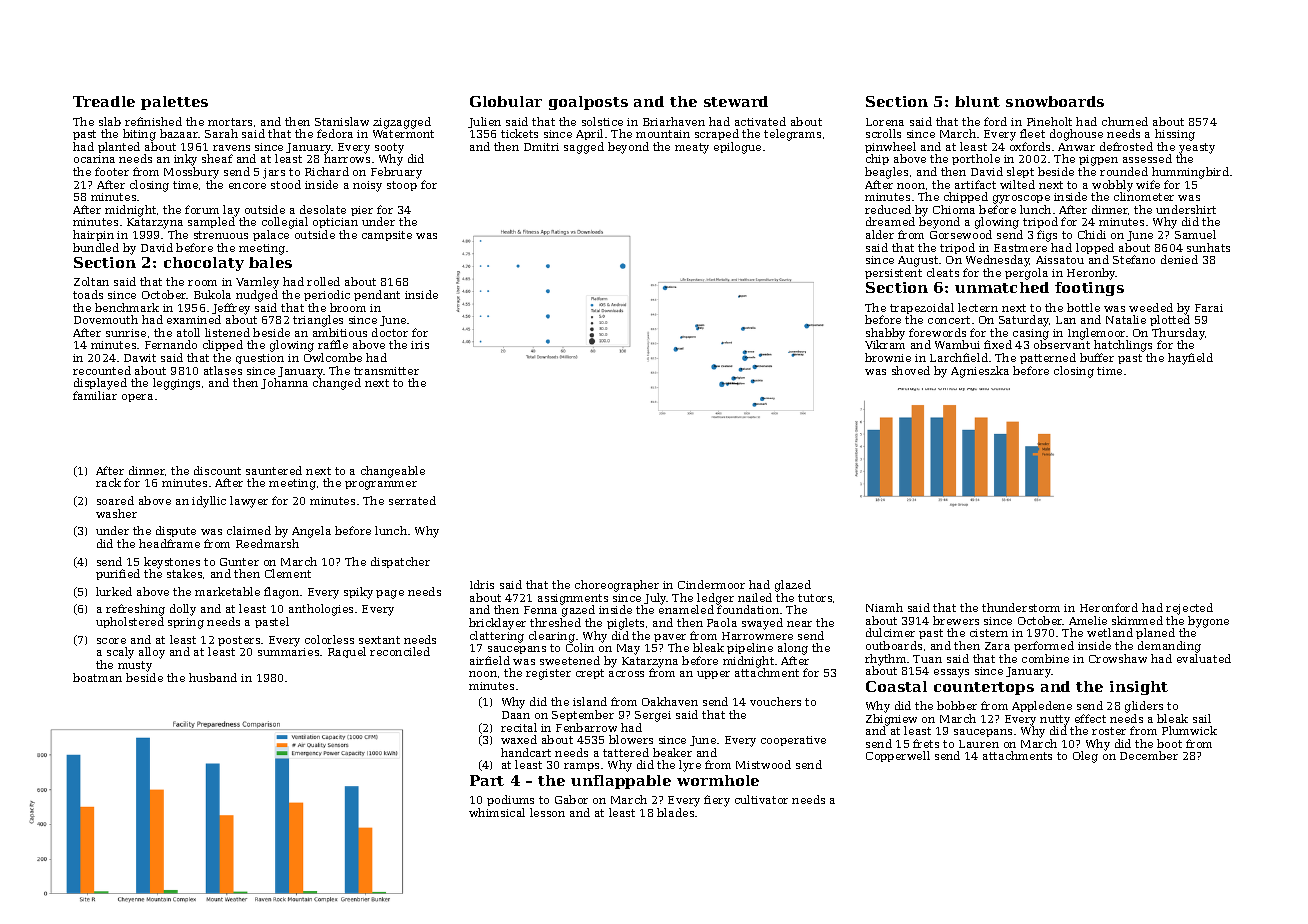 This image has height=924, width=1308. Describe the element at coordinates (675, 812) in the image. I see `blades` at that location.
